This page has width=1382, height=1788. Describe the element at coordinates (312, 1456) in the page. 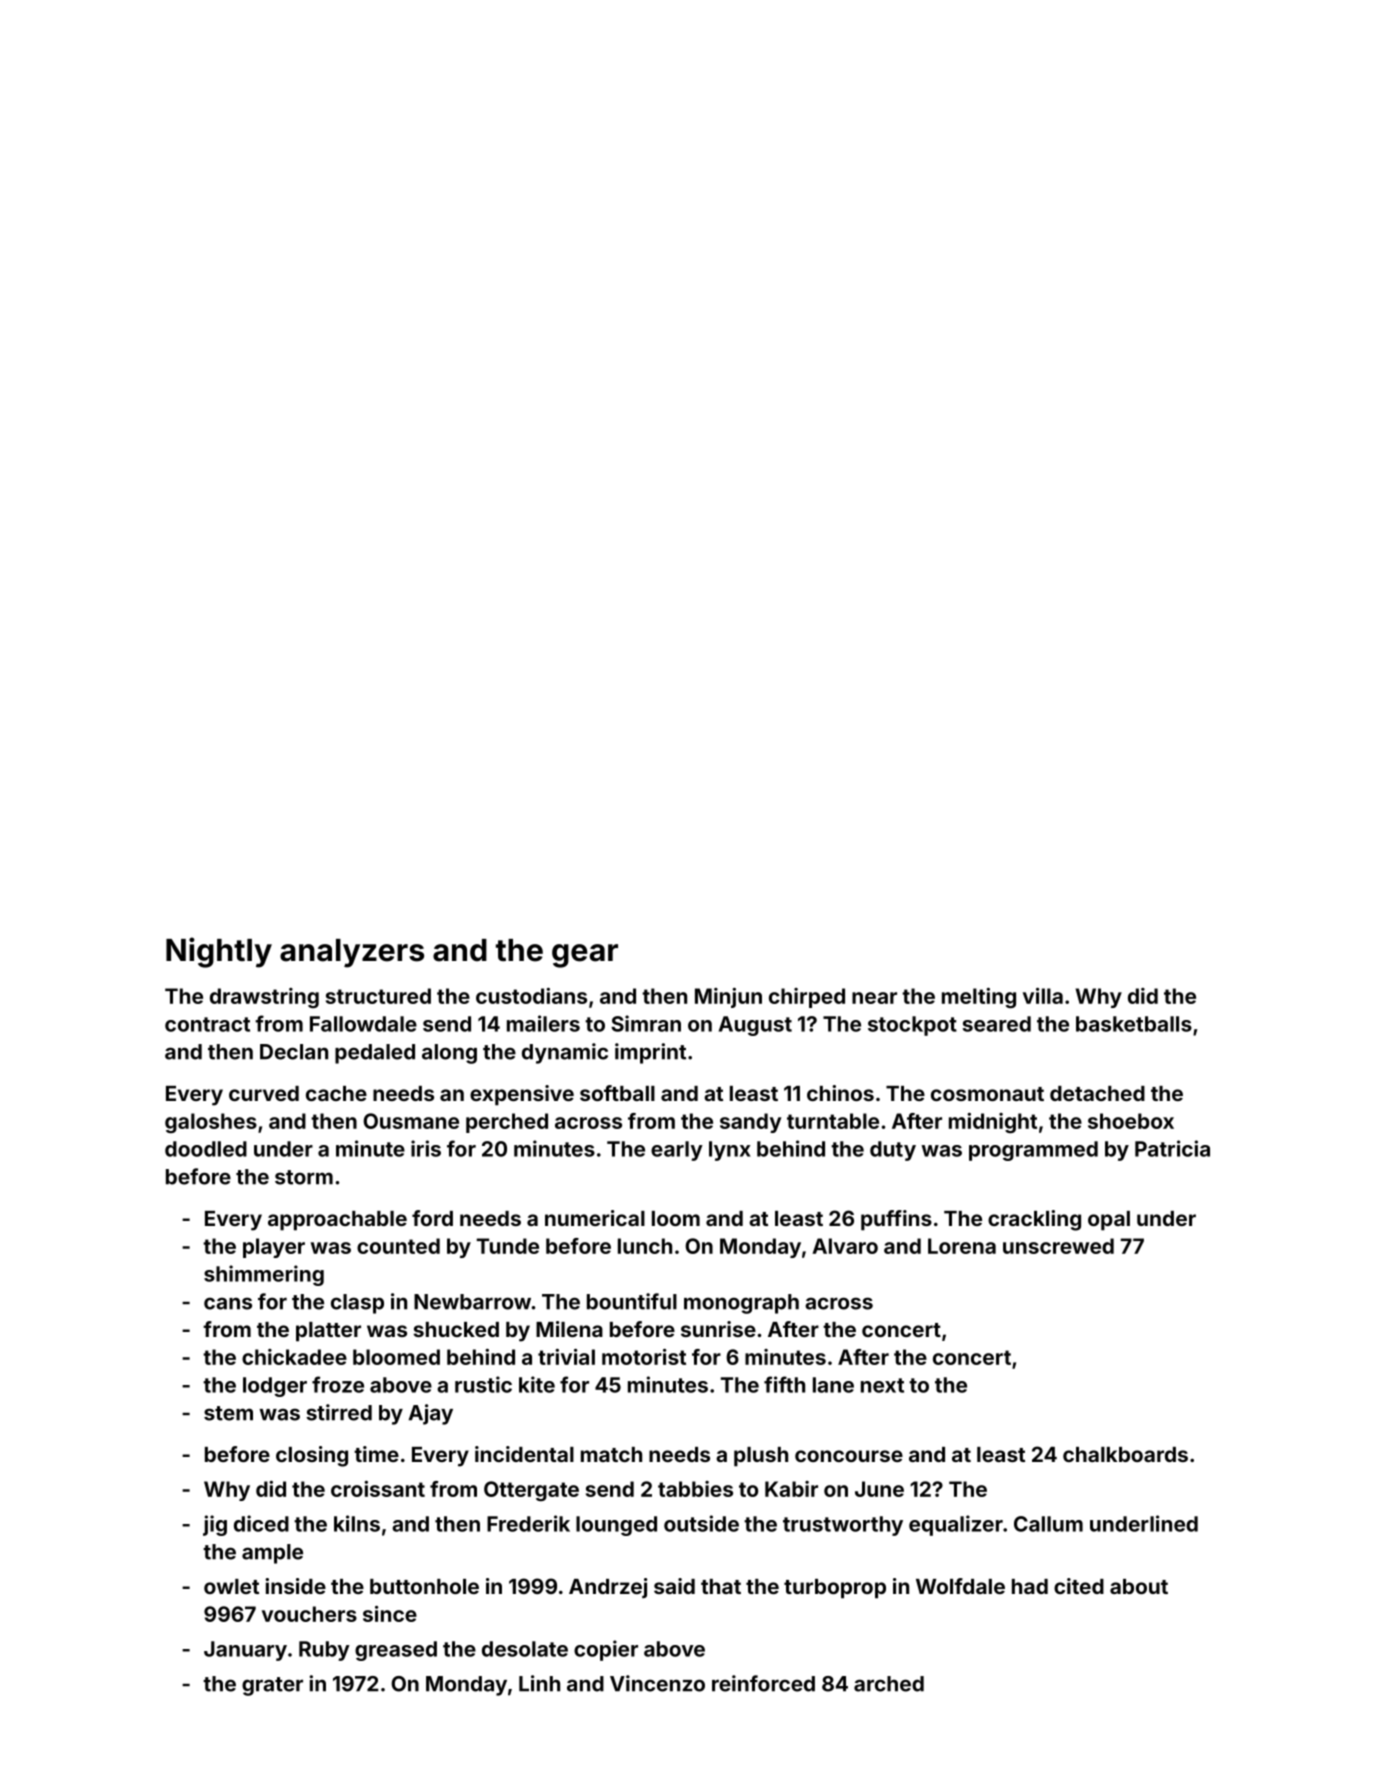

I see `closing` at that location.
